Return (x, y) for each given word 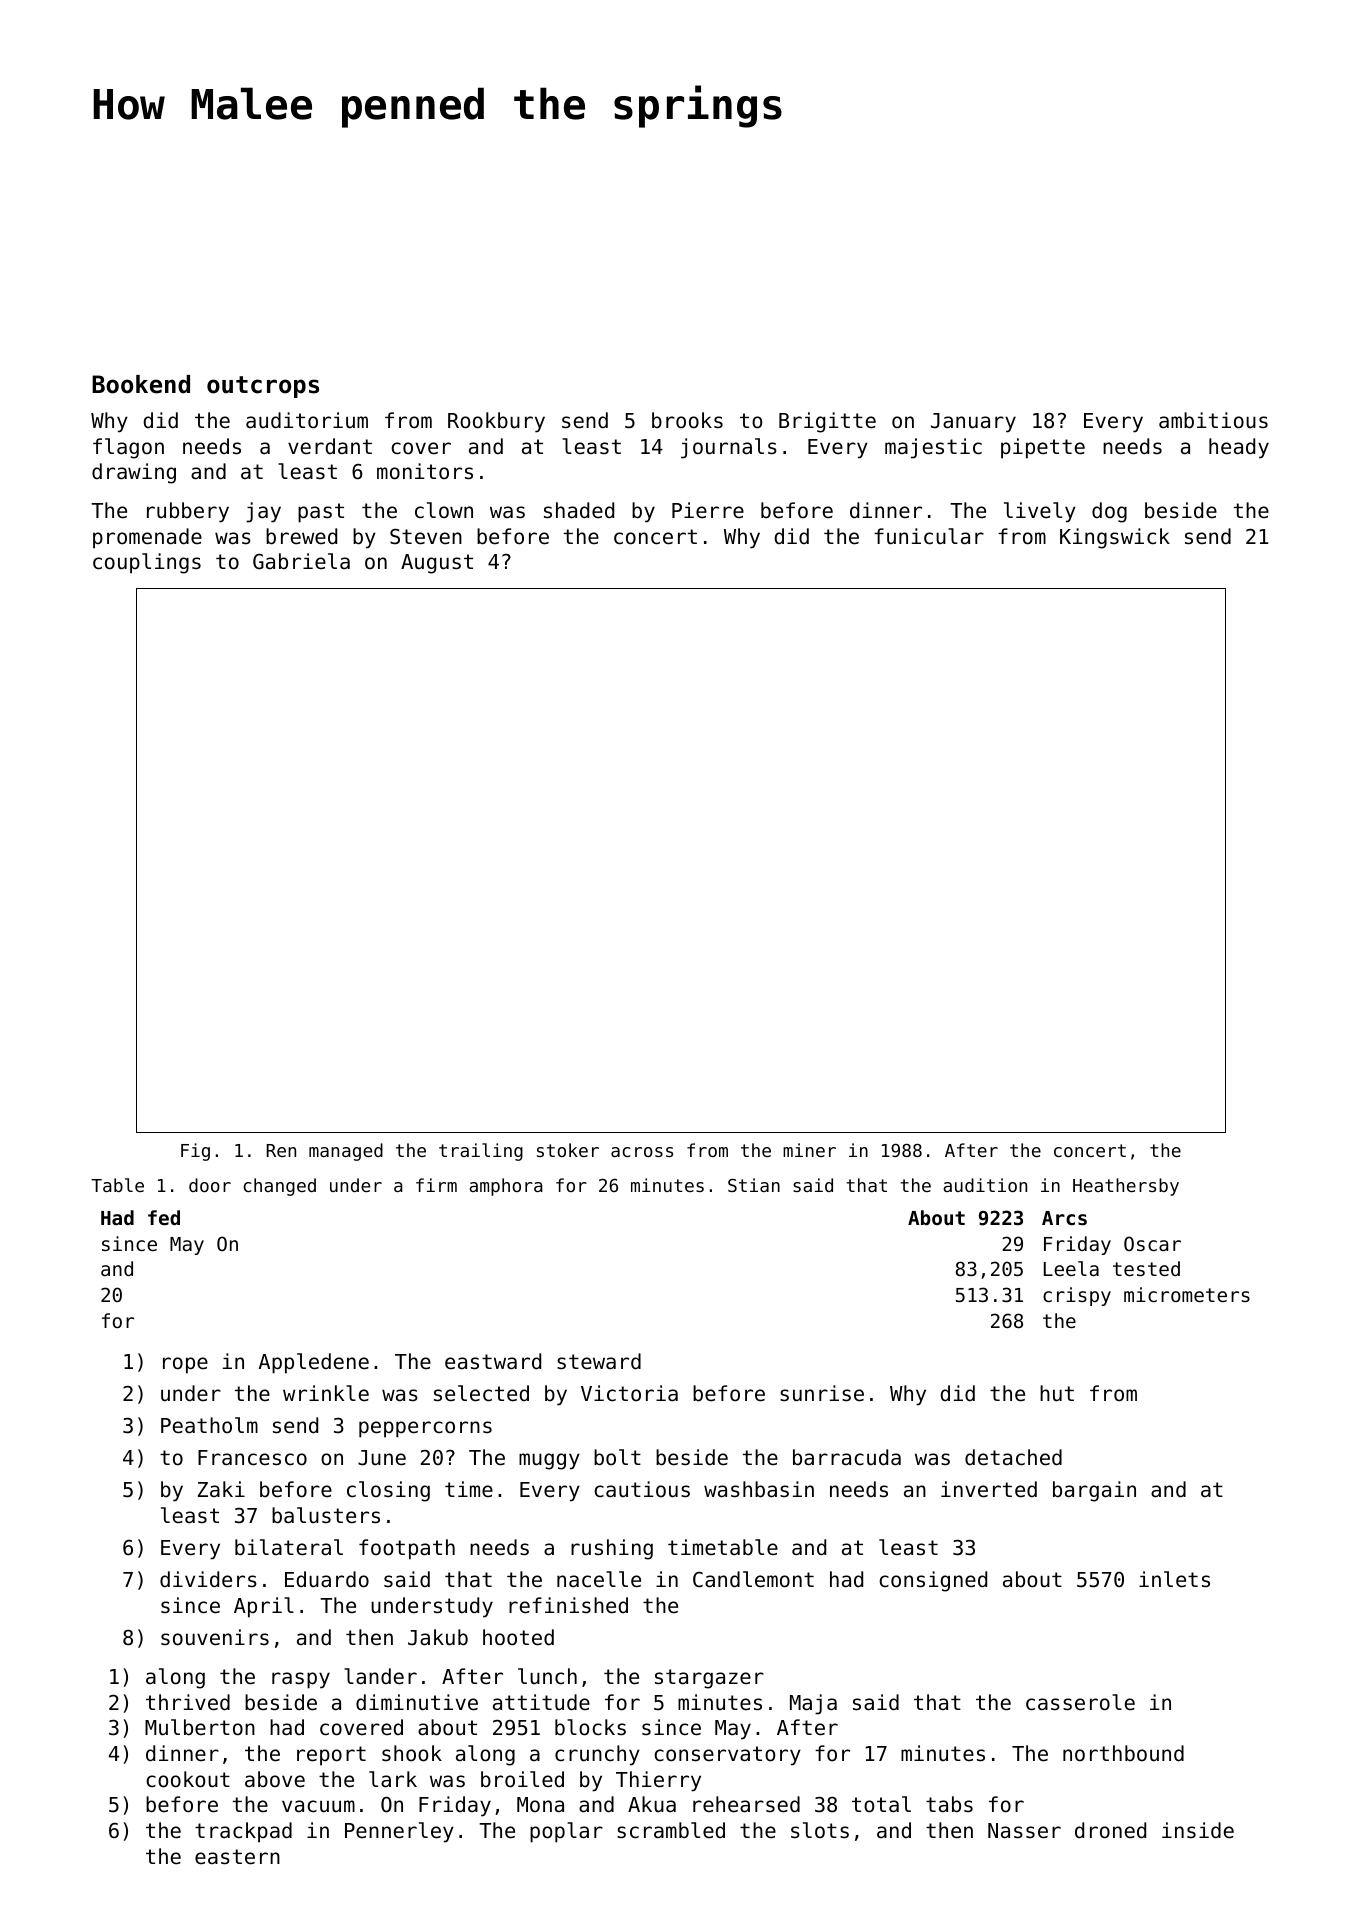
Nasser (1024, 1831)
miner (809, 1150)
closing (388, 1491)
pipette (1043, 448)
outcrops (263, 387)
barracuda (847, 1457)
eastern (237, 1857)
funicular (929, 536)
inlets (1174, 1579)
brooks (687, 420)
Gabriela (301, 561)
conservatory (727, 1756)
